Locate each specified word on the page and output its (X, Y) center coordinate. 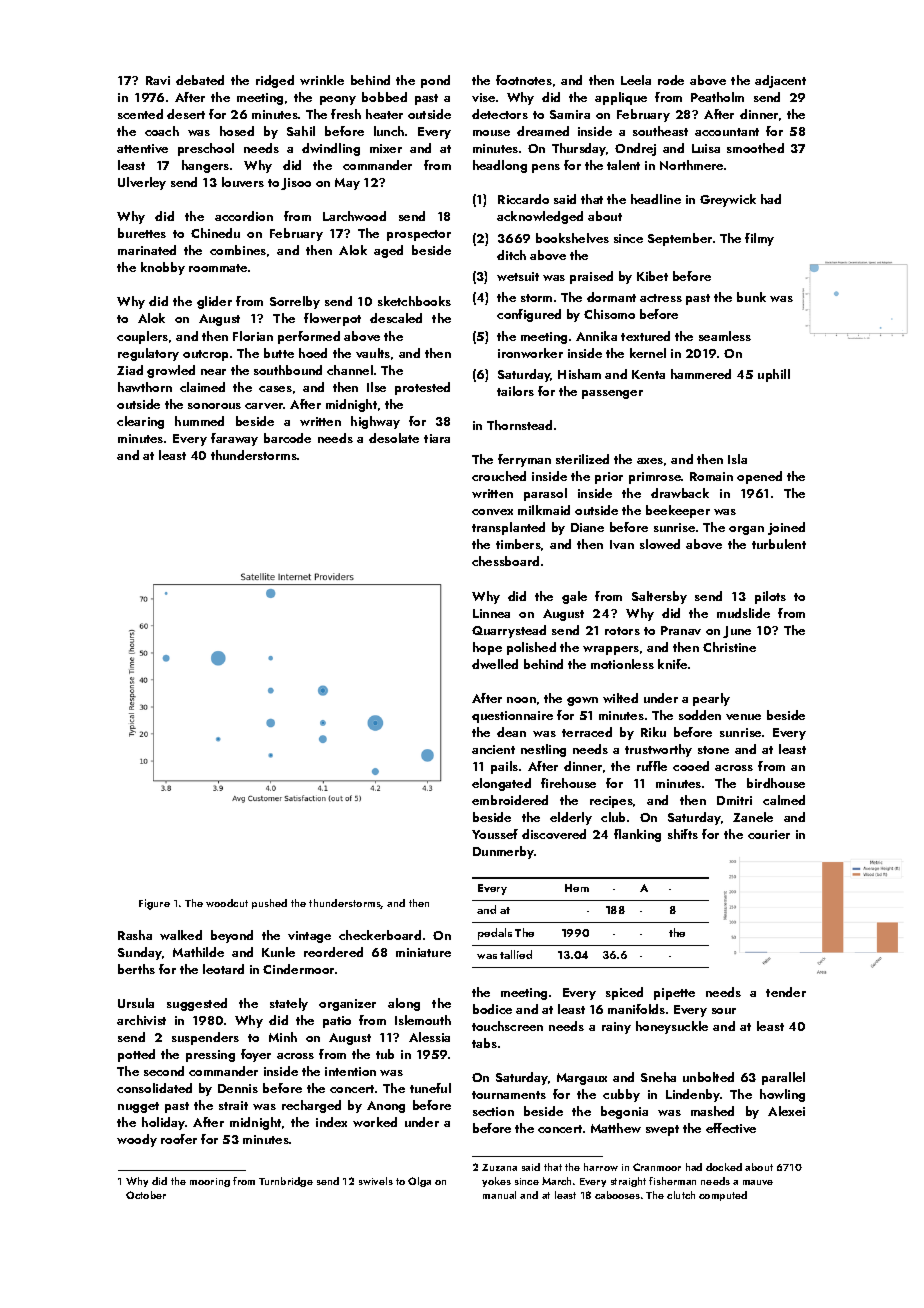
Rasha (135, 935)
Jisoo (296, 184)
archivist (141, 1020)
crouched (499, 476)
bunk (751, 297)
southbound (288, 370)
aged (388, 251)
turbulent (779, 544)
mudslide (743, 613)
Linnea (491, 613)
